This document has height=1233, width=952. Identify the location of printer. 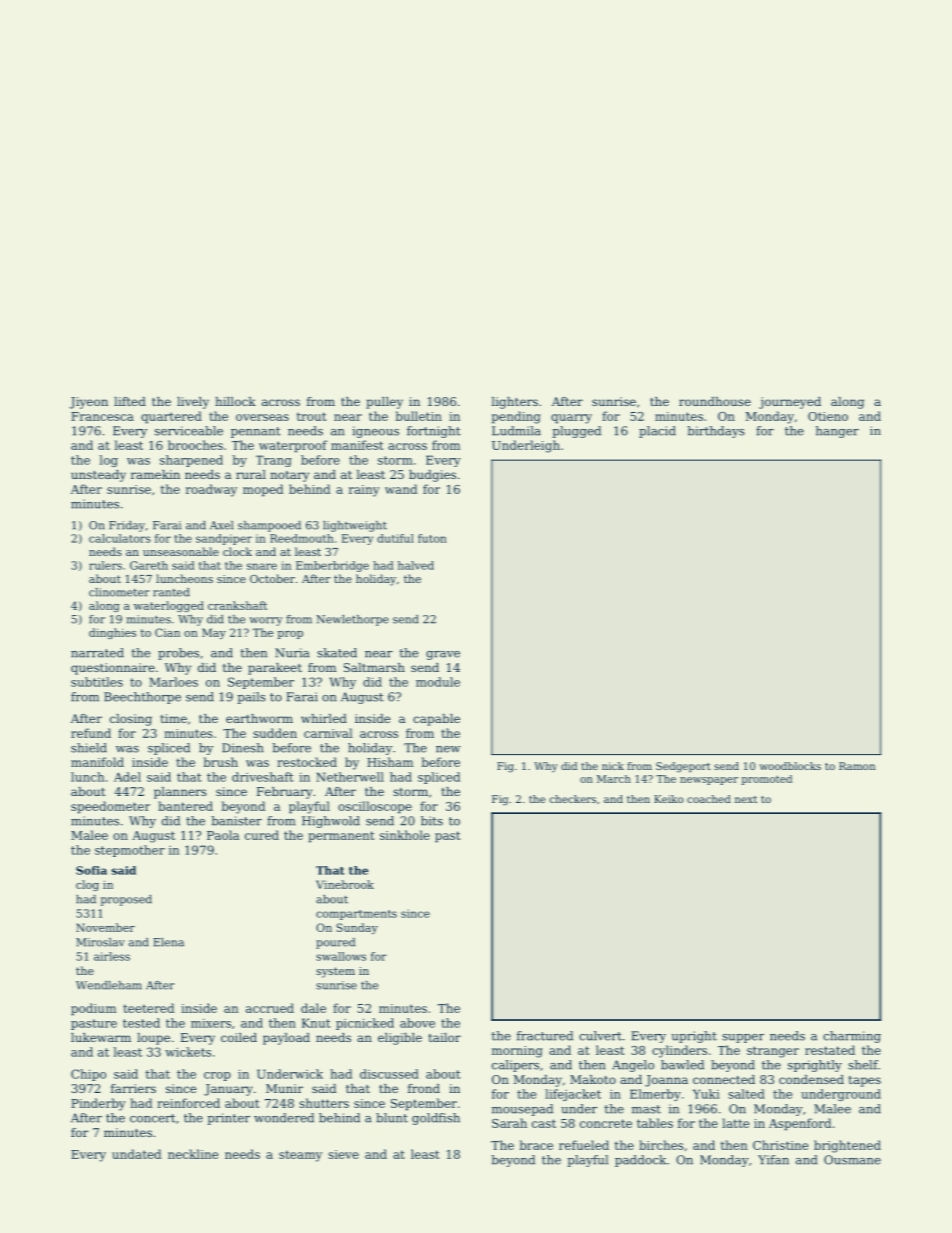
(228, 1119).
